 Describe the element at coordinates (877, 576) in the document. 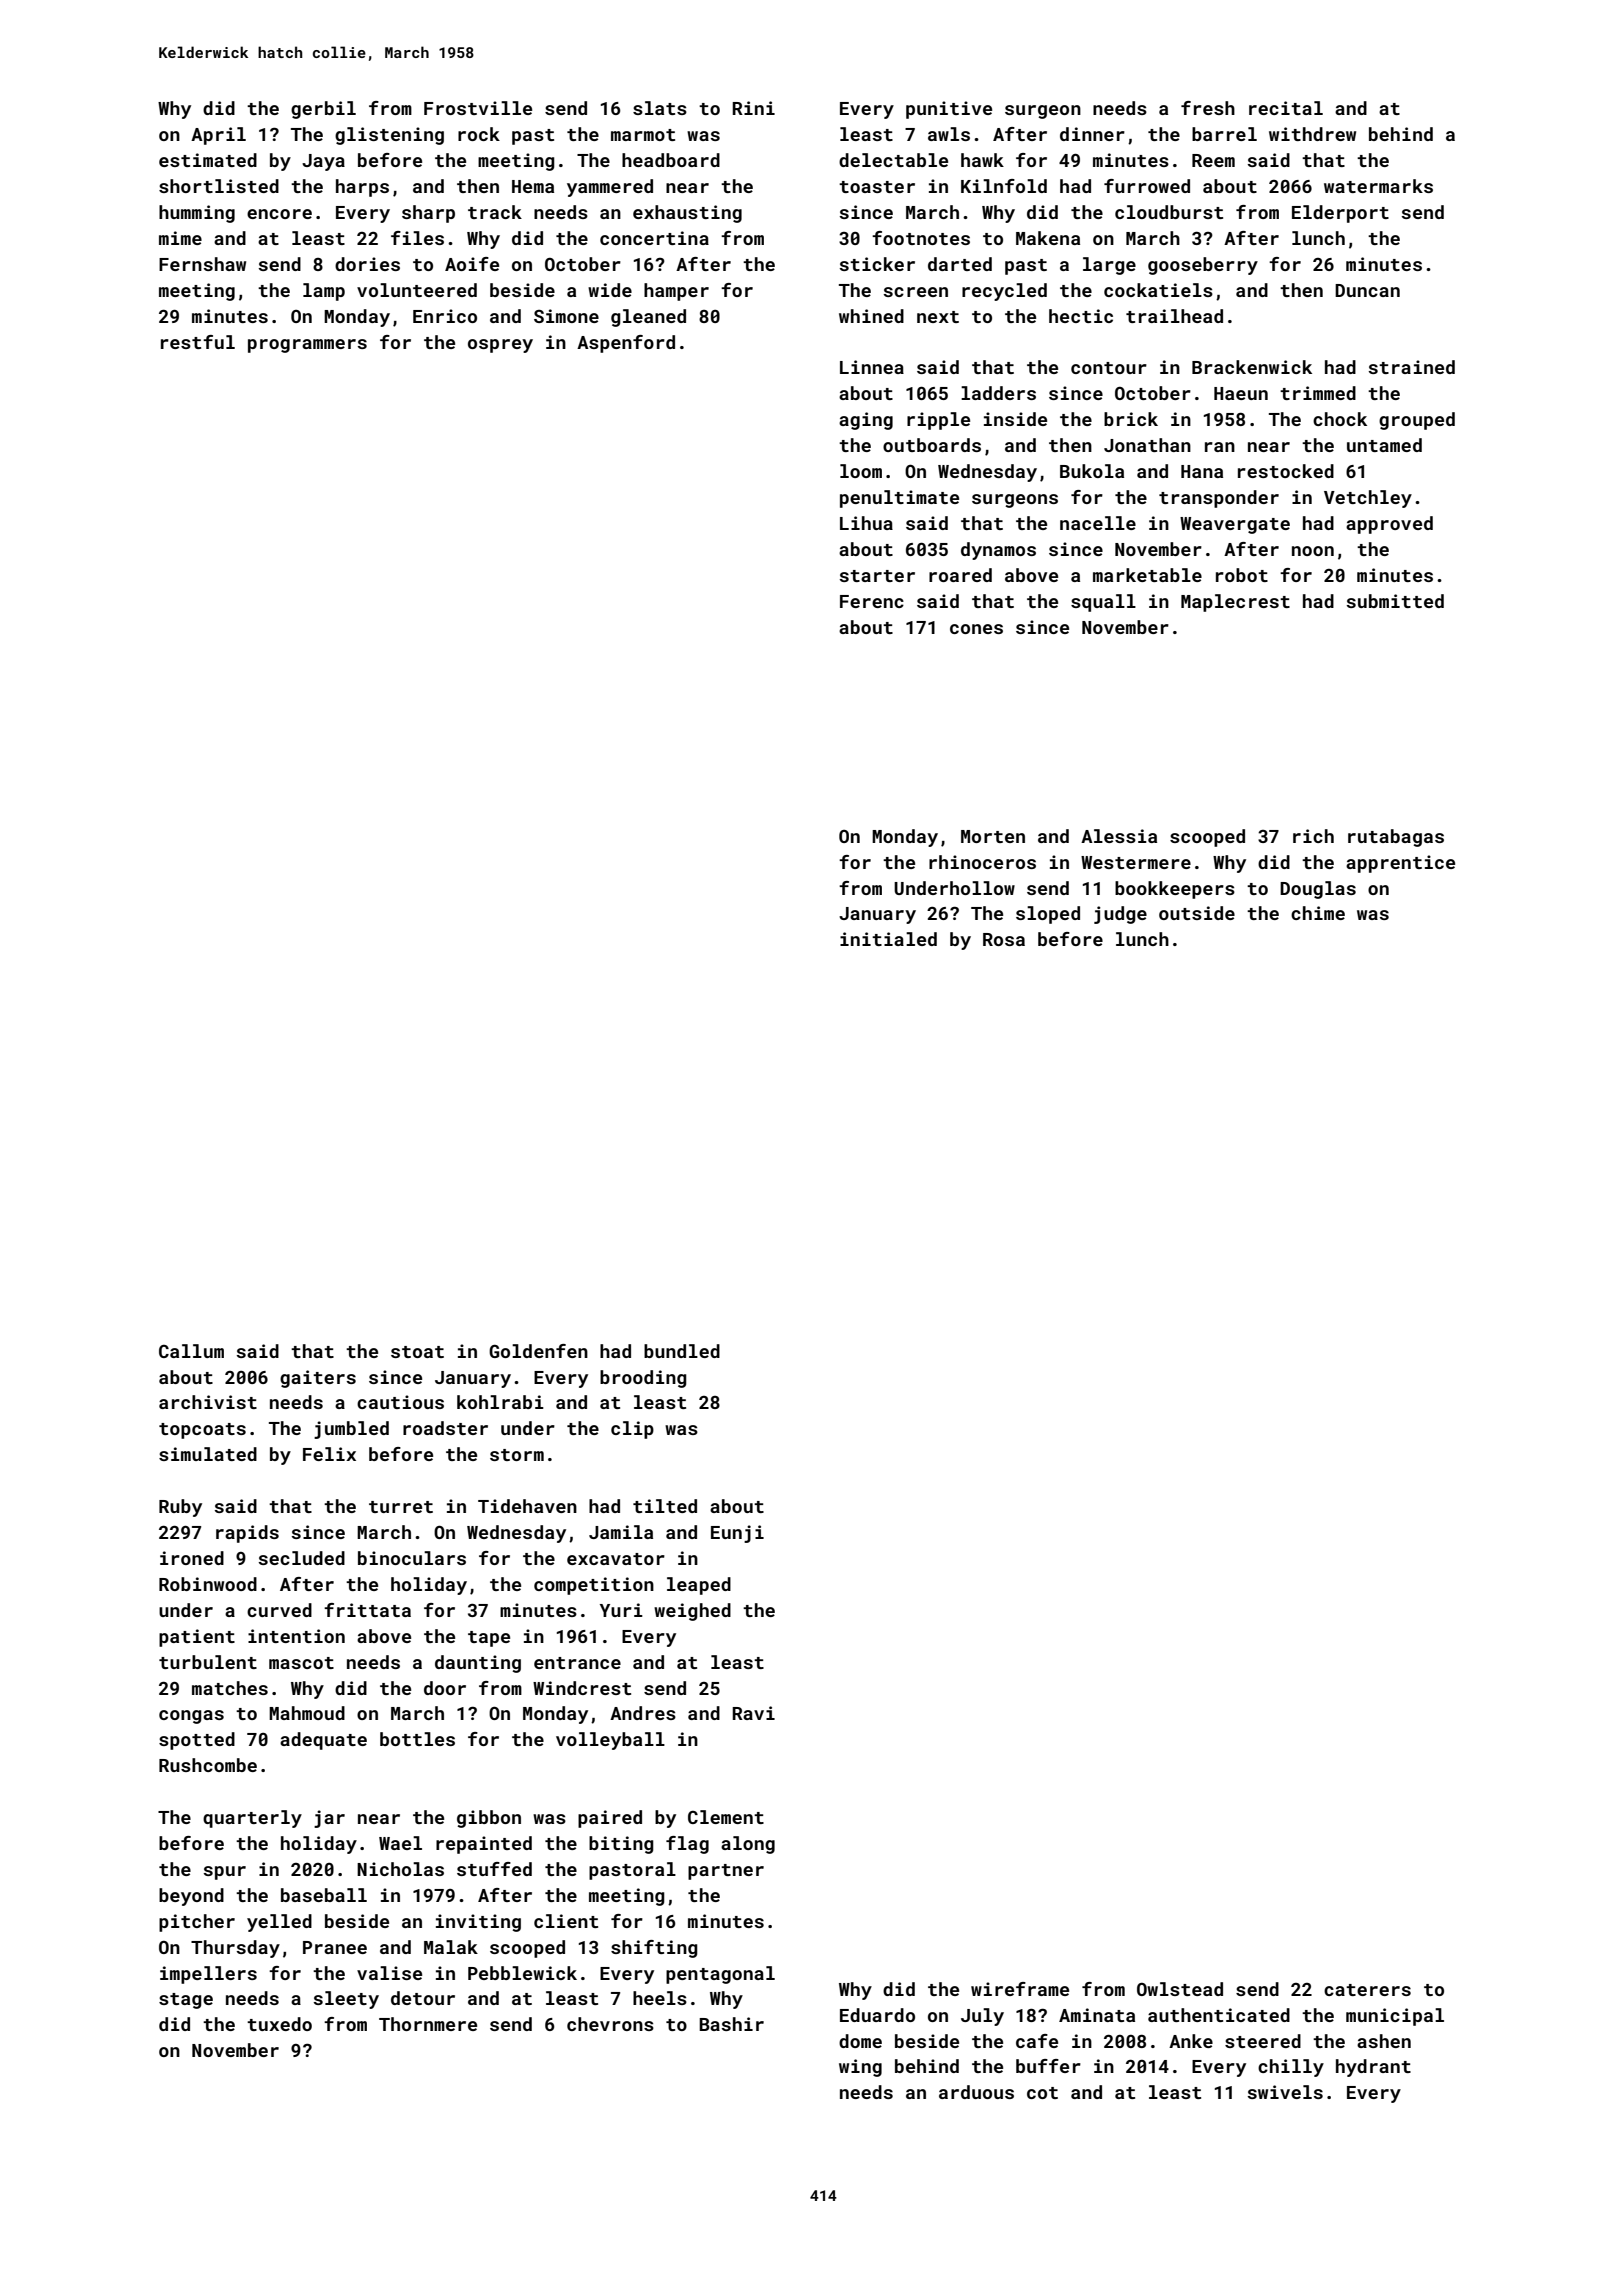

I see `starter` at that location.
